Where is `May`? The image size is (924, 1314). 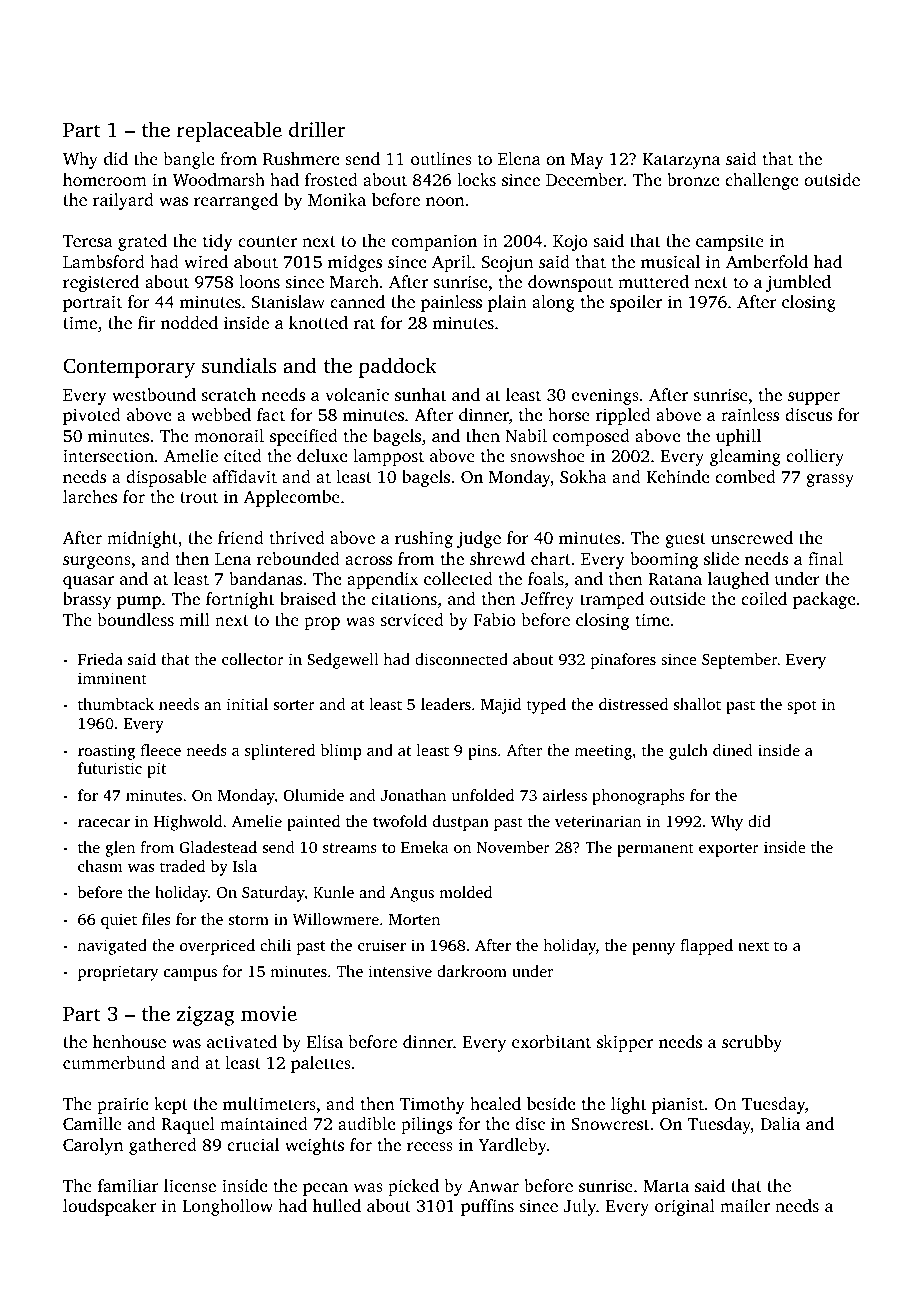
May is located at coordinates (587, 161).
